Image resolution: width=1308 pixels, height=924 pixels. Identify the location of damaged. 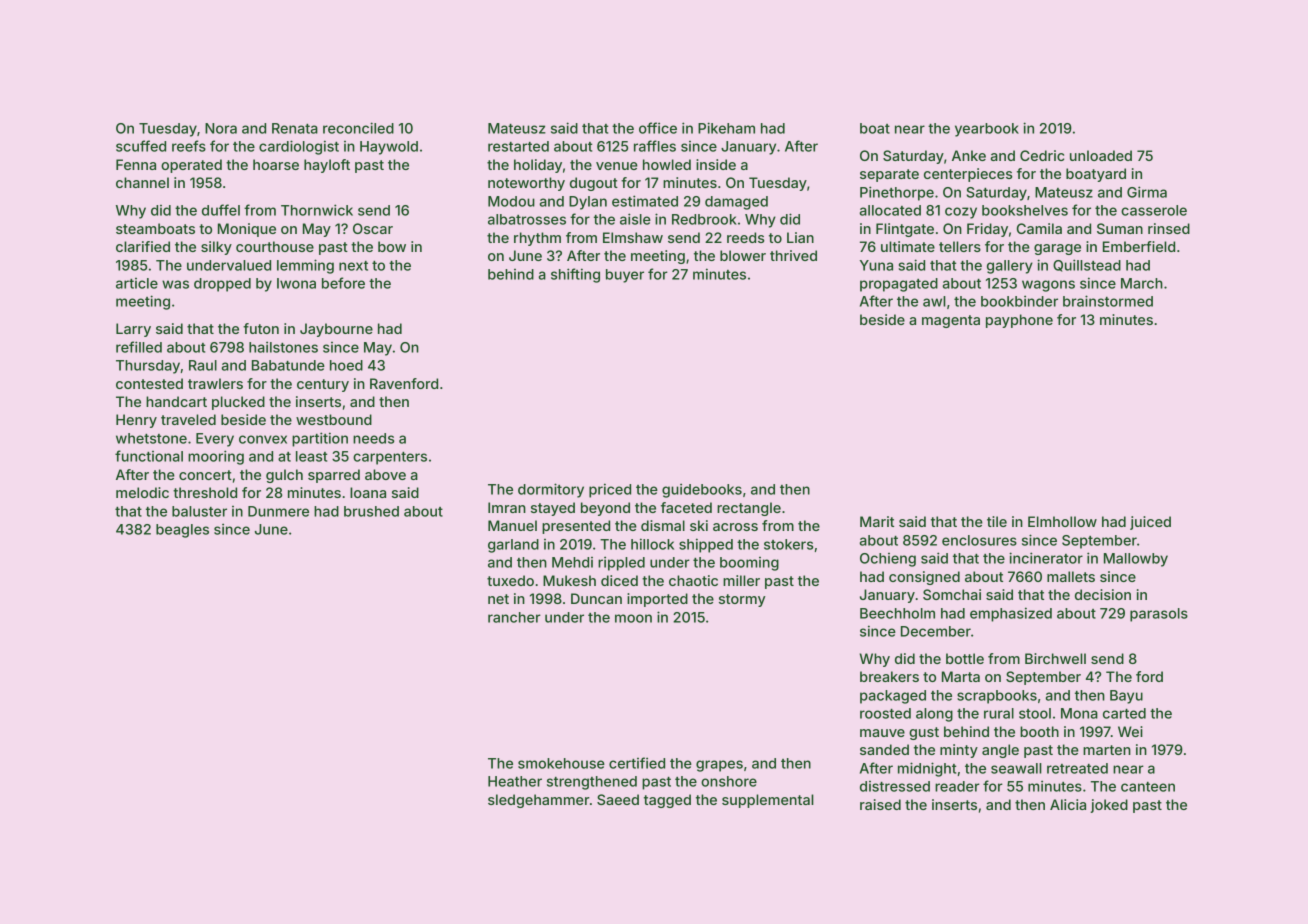
(736, 203).
